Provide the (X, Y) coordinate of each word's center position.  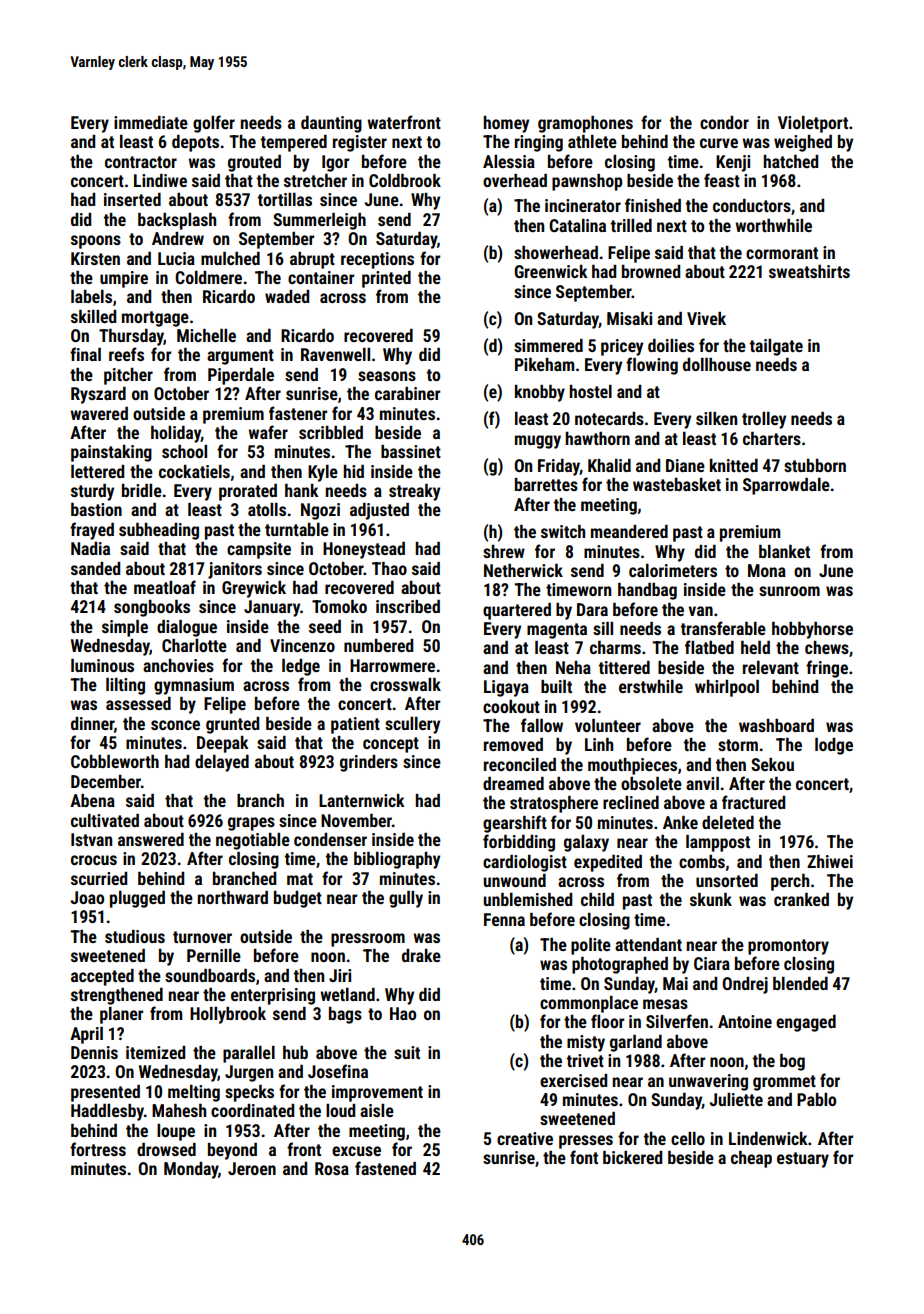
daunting (331, 124)
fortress (98, 1149)
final (85, 354)
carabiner (407, 393)
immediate (151, 122)
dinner (92, 723)
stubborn (815, 465)
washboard (776, 725)
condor (724, 122)
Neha (573, 667)
